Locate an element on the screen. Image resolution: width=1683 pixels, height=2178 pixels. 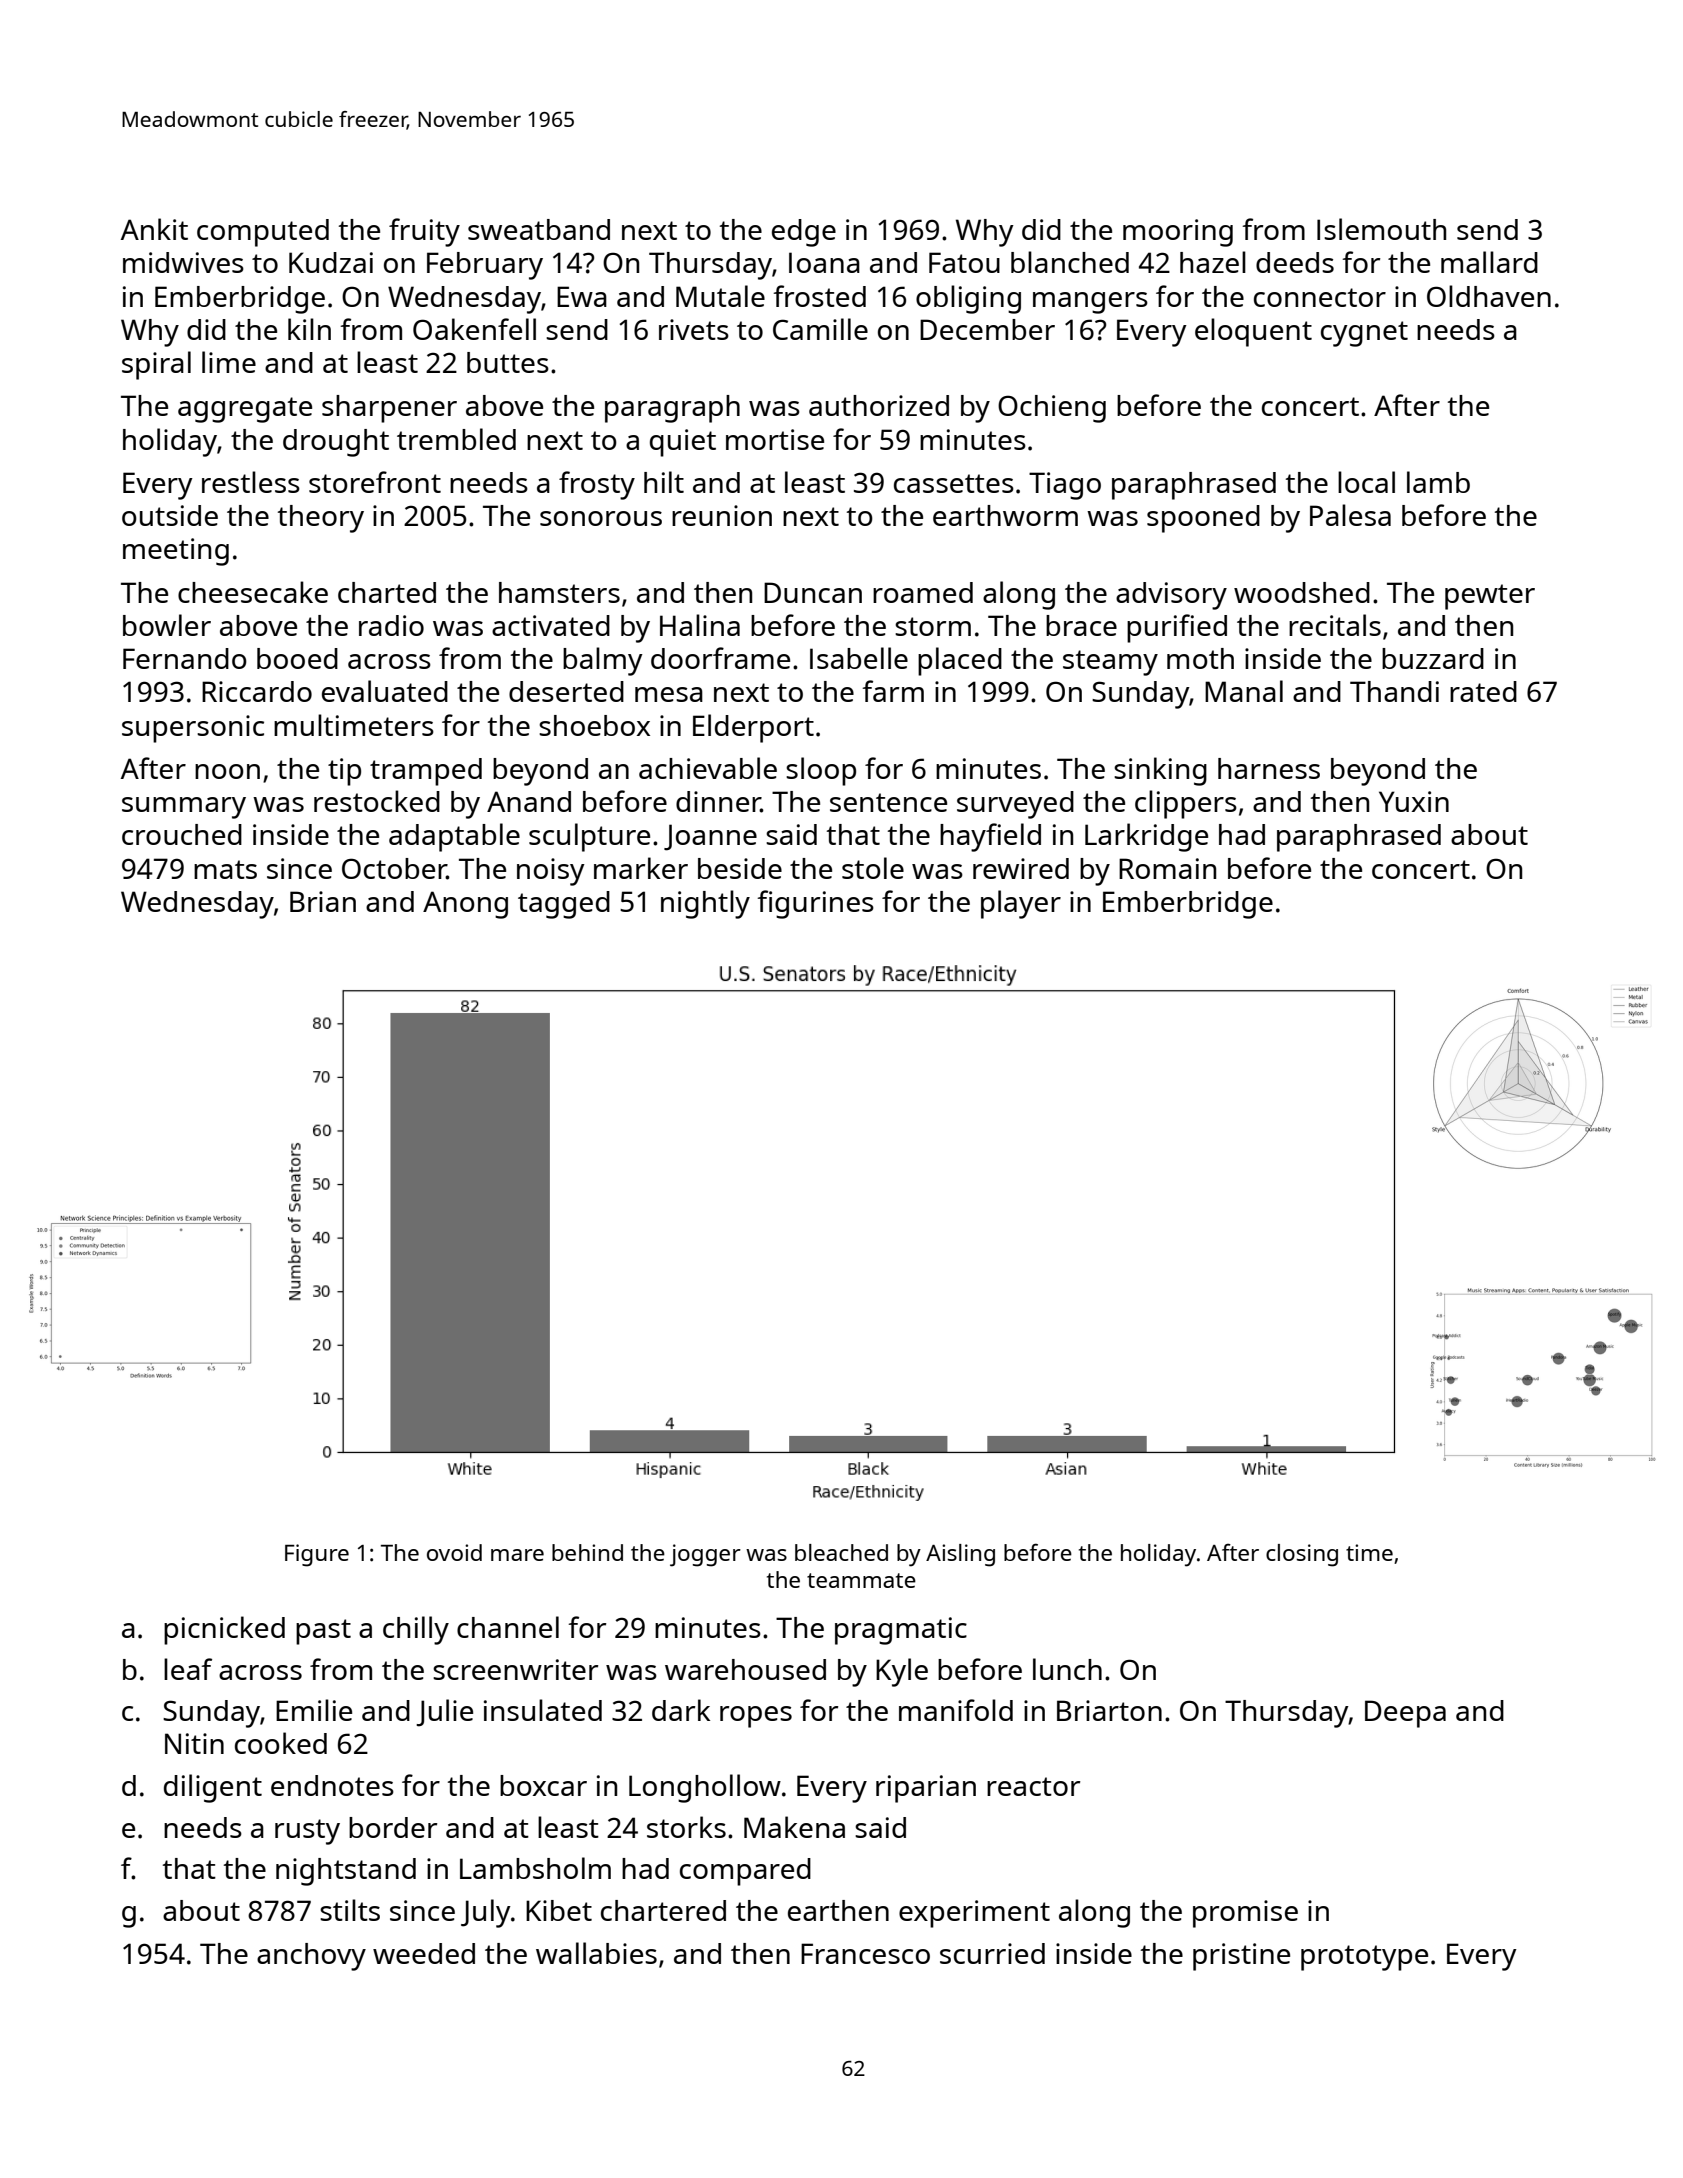
storm is located at coordinates (933, 626).
